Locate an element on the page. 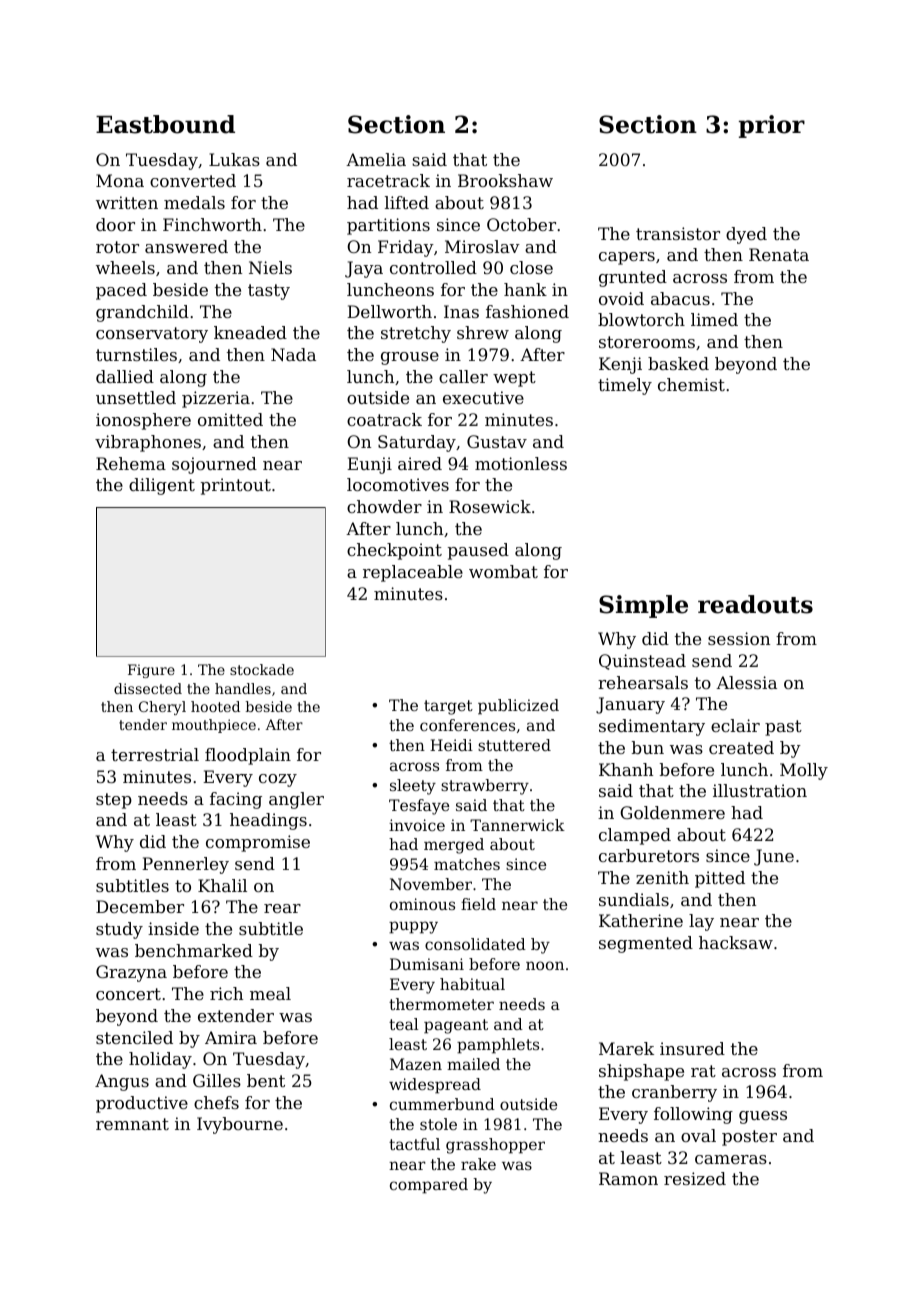 This page has height=1308, width=924. hacksaw is located at coordinates (736, 942).
